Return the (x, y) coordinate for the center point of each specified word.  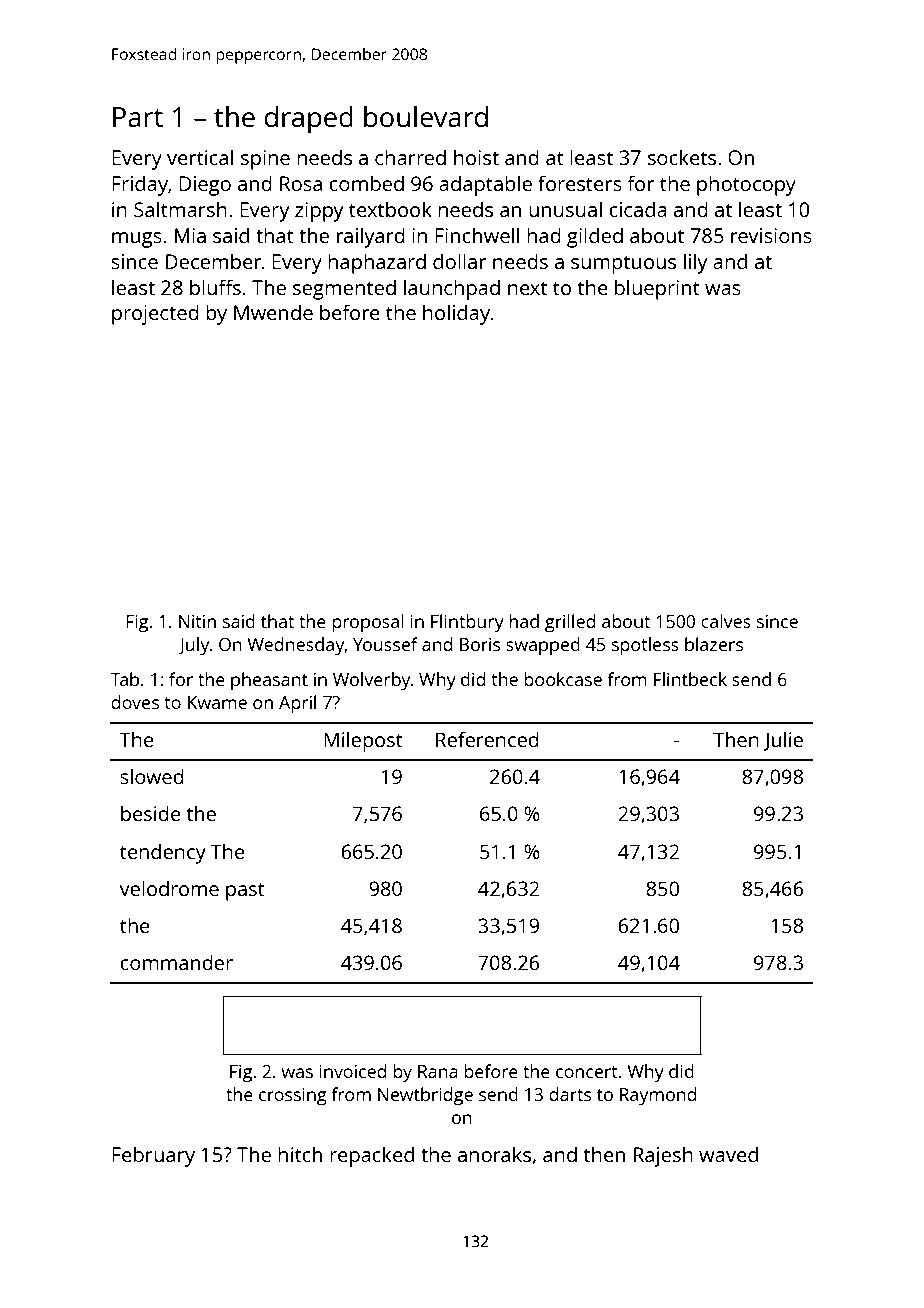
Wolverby (371, 681)
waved (728, 1154)
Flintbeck (690, 679)
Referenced (487, 739)
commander (176, 962)
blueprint (657, 289)
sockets (682, 157)
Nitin (197, 621)
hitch (300, 1154)
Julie (783, 741)
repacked (372, 1156)
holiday (456, 314)
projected (155, 314)
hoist (476, 157)
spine (265, 160)
